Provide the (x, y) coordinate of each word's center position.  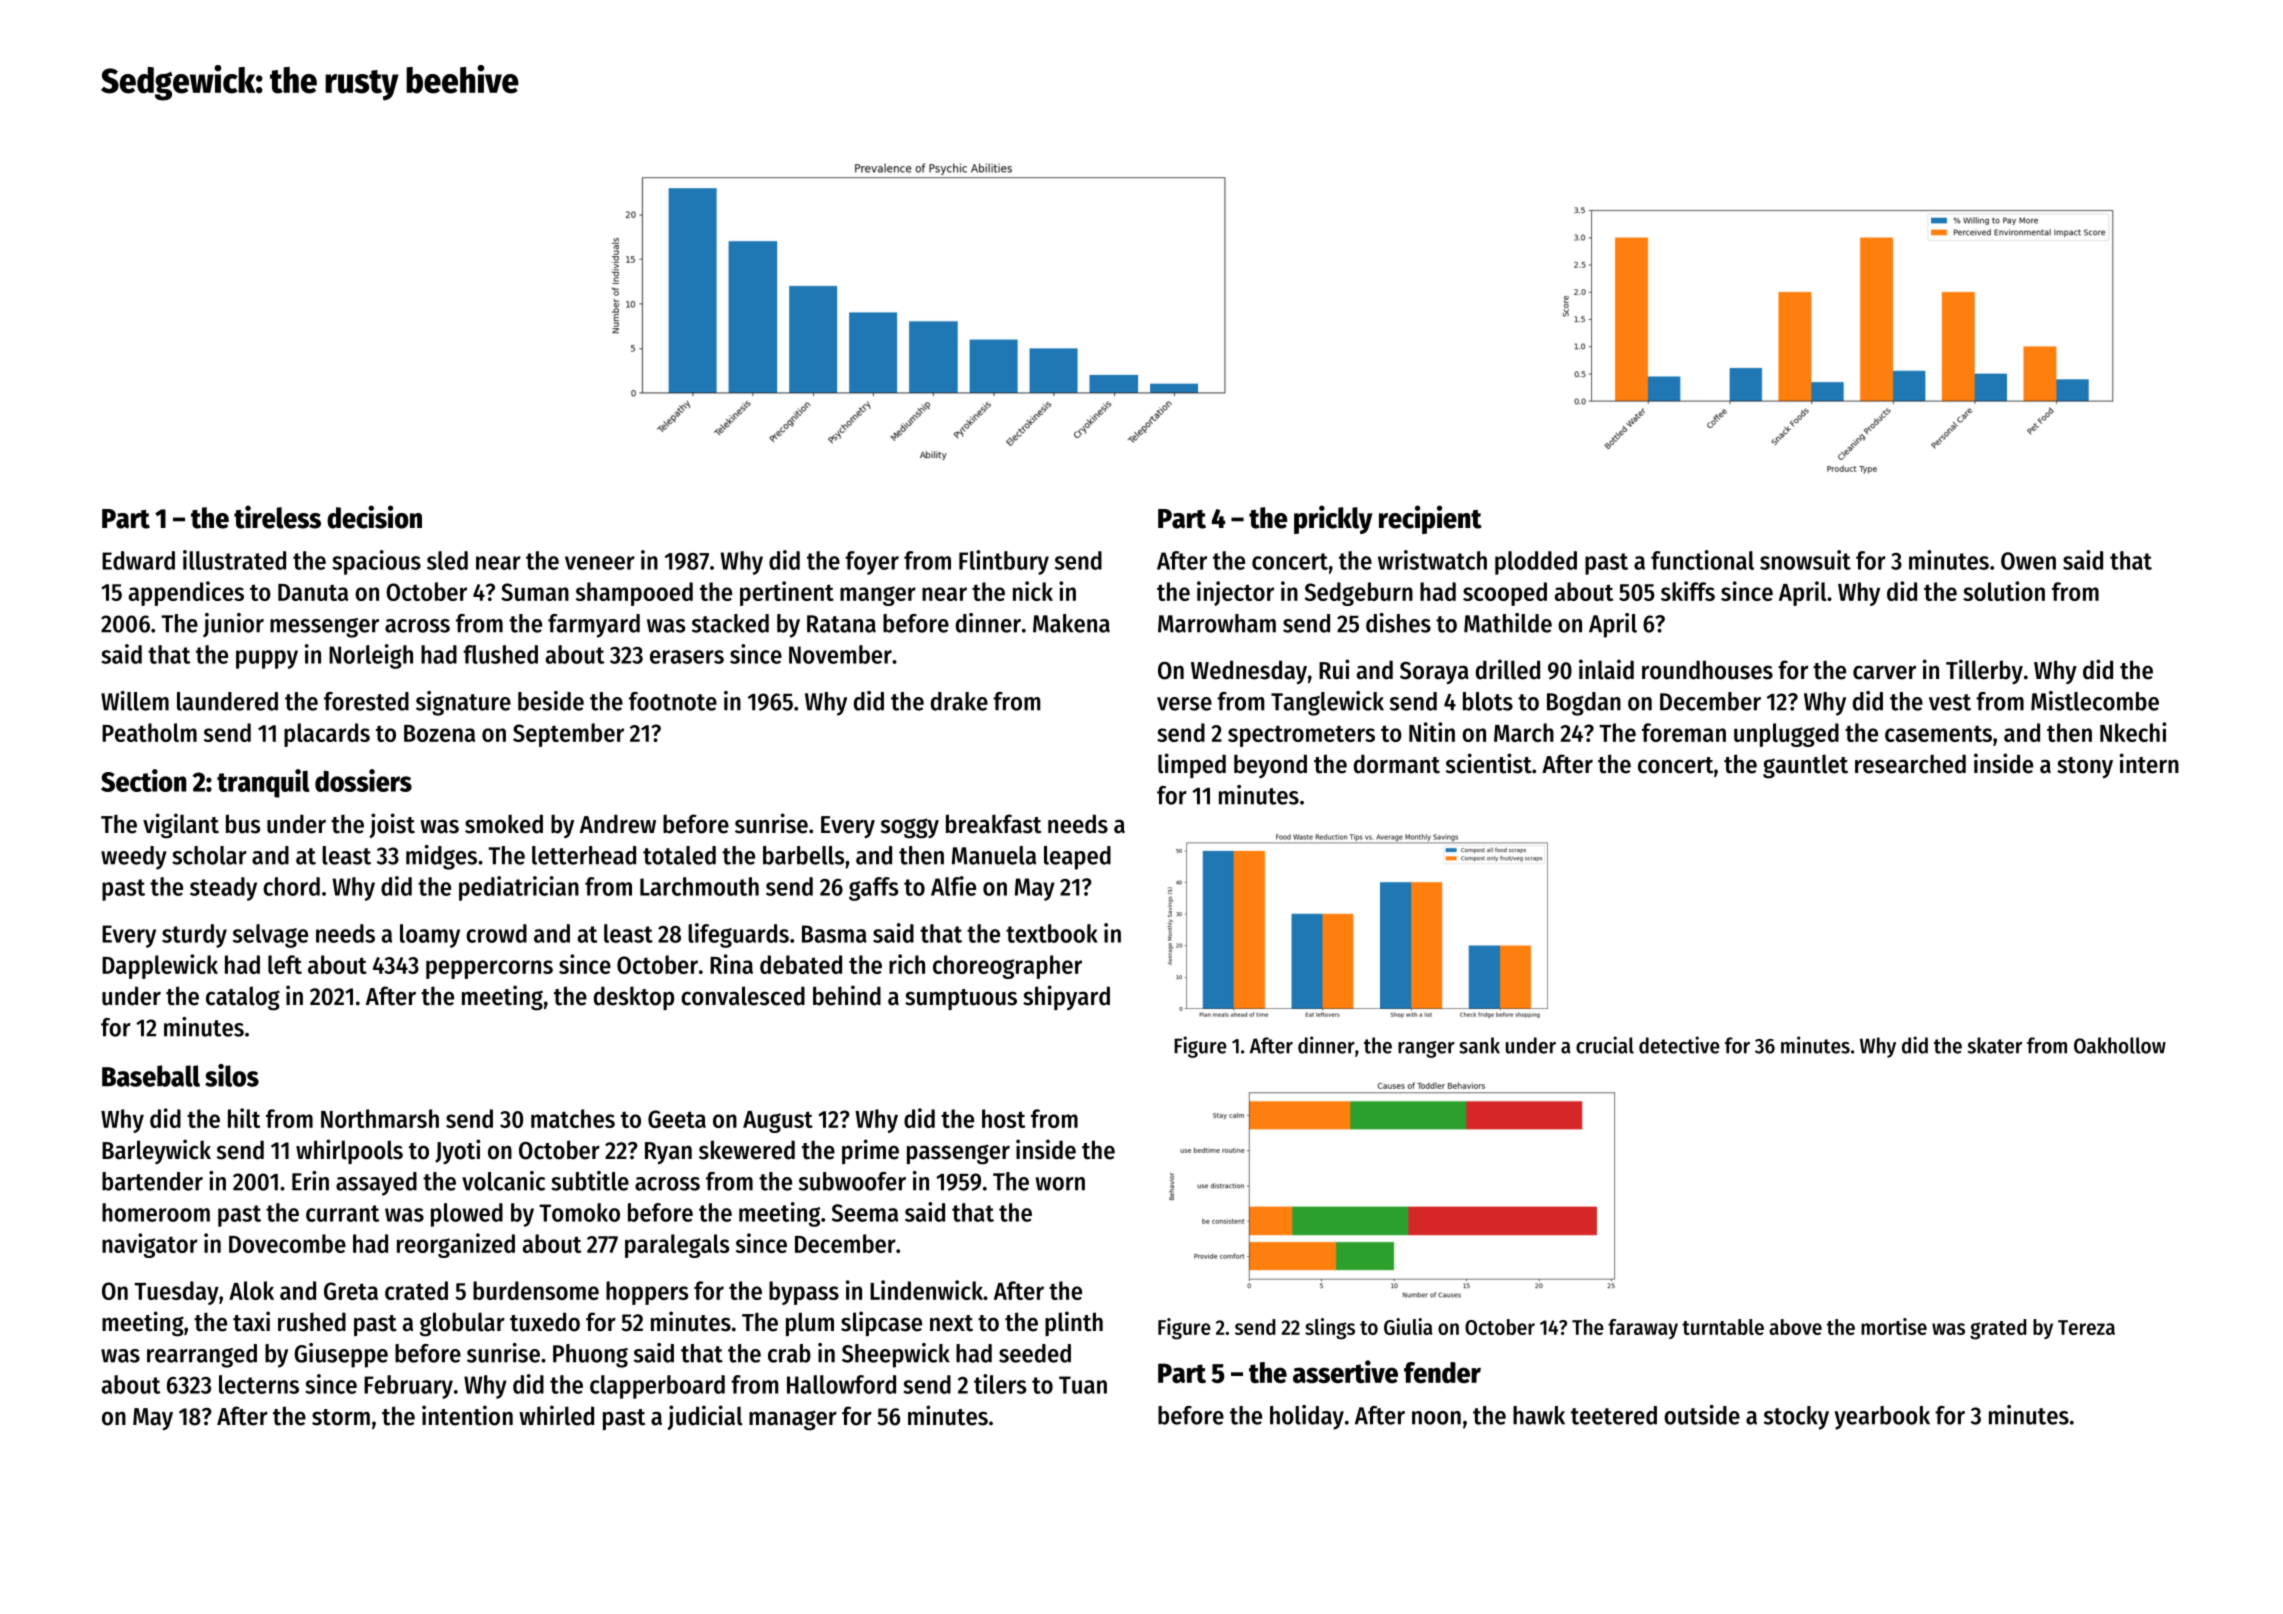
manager (793, 1420)
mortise (1894, 1326)
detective (1679, 1045)
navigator (150, 1245)
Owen (2028, 561)
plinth (1074, 1323)
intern (2149, 763)
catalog (243, 998)
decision (374, 517)
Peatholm (149, 732)
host (1003, 1118)
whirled (556, 1415)
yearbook (1882, 1418)
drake (959, 701)
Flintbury (1004, 562)
